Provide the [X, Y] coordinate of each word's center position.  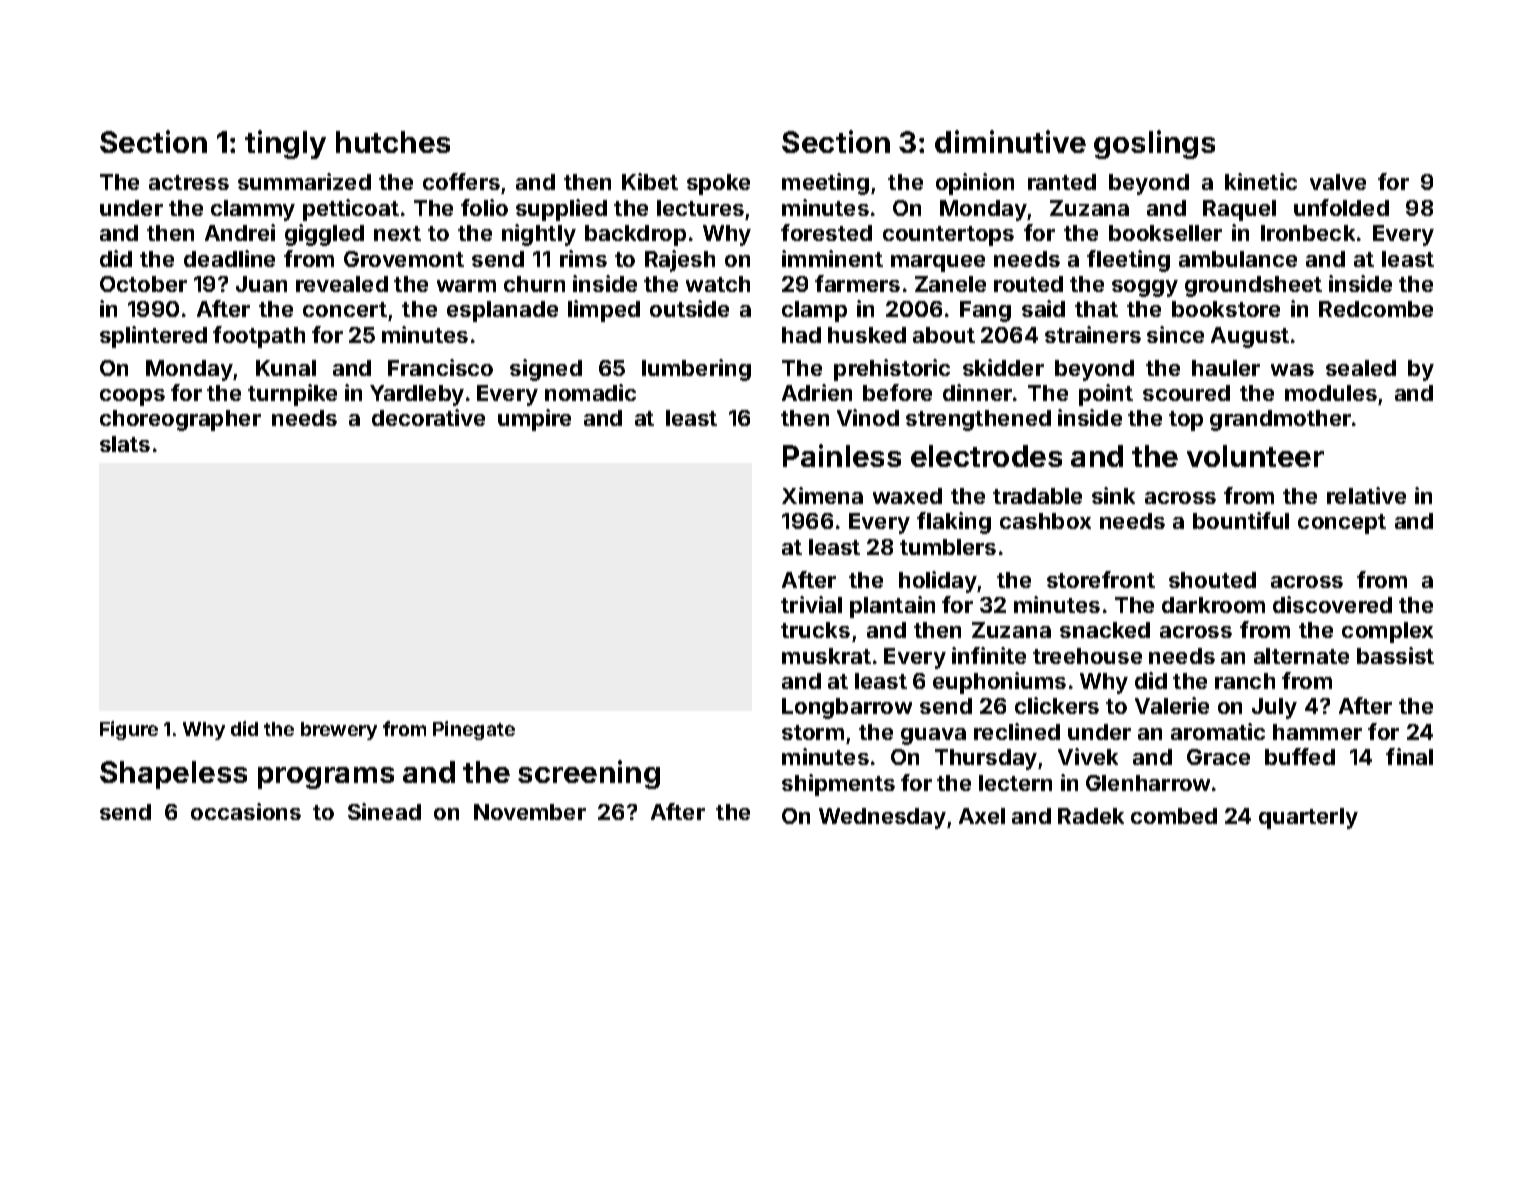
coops [132, 397]
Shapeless [173, 775]
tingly [285, 144]
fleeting [1128, 261]
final [1409, 756]
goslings [1154, 144]
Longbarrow [847, 708]
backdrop [635, 235]
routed [1028, 284]
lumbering [696, 370]
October [143, 284]
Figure [129, 730]
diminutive [1010, 141]
